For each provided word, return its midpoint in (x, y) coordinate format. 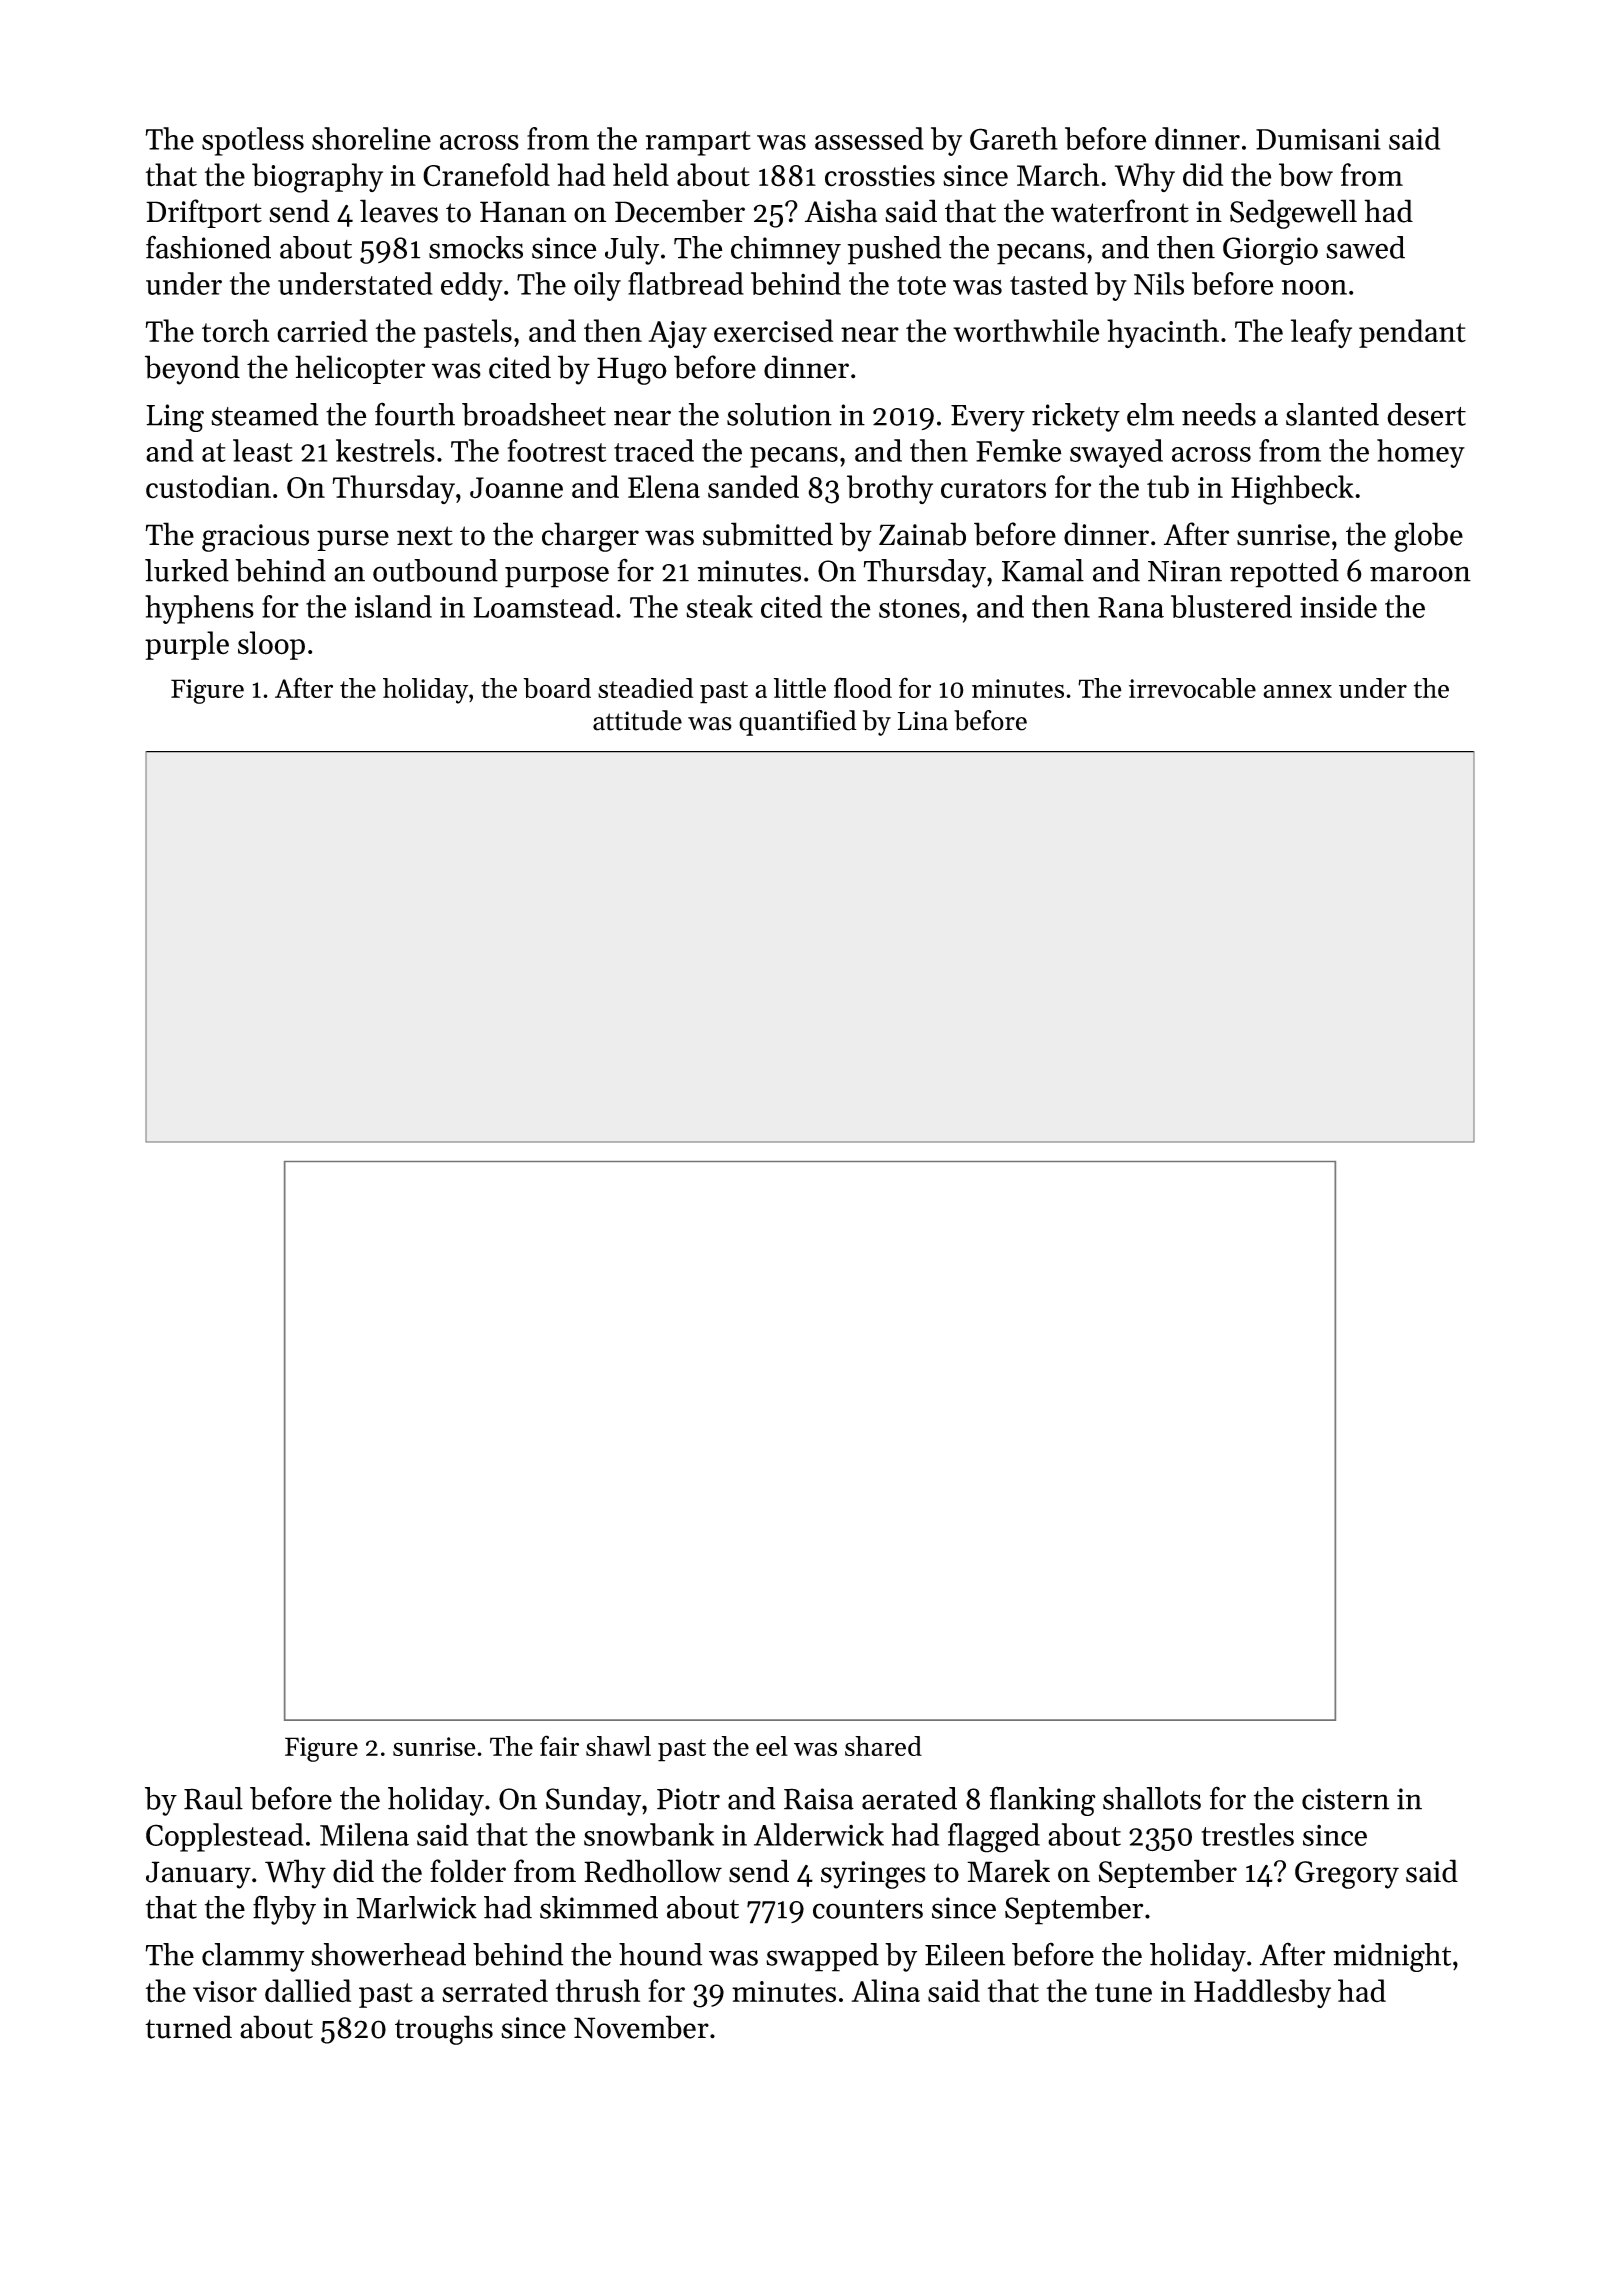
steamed (264, 414)
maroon (1420, 574)
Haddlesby (1262, 1993)
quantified (798, 723)
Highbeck (1292, 490)
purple (187, 645)
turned (188, 2027)
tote (921, 285)
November (641, 2027)
